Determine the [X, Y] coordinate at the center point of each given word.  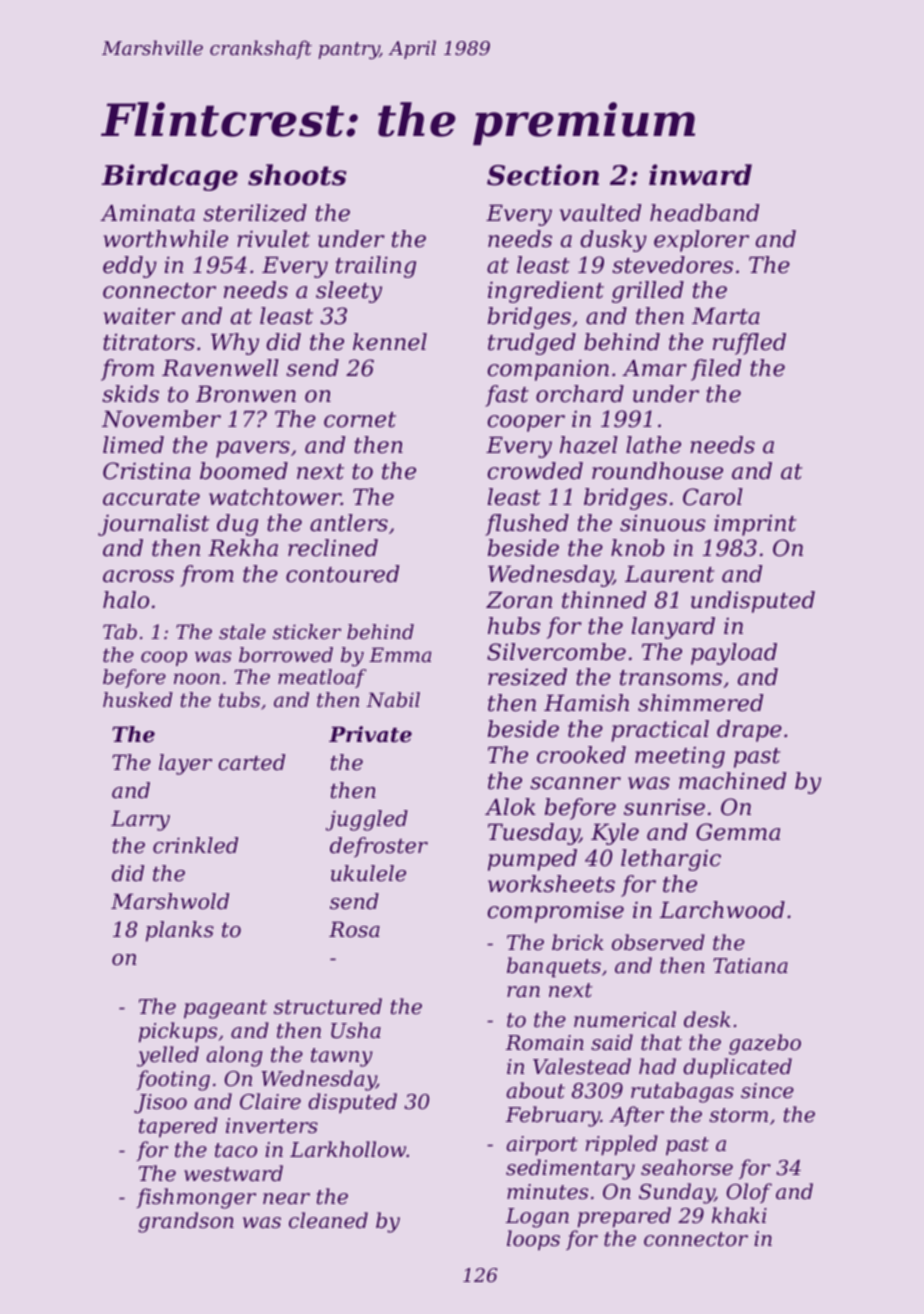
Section [543, 175]
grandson [186, 1222]
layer [185, 764]
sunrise [664, 807]
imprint [755, 525]
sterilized [255, 213]
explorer [701, 241]
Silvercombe [556, 652]
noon [197, 679]
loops [533, 1240]
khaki [739, 1215]
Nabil [393, 700]
